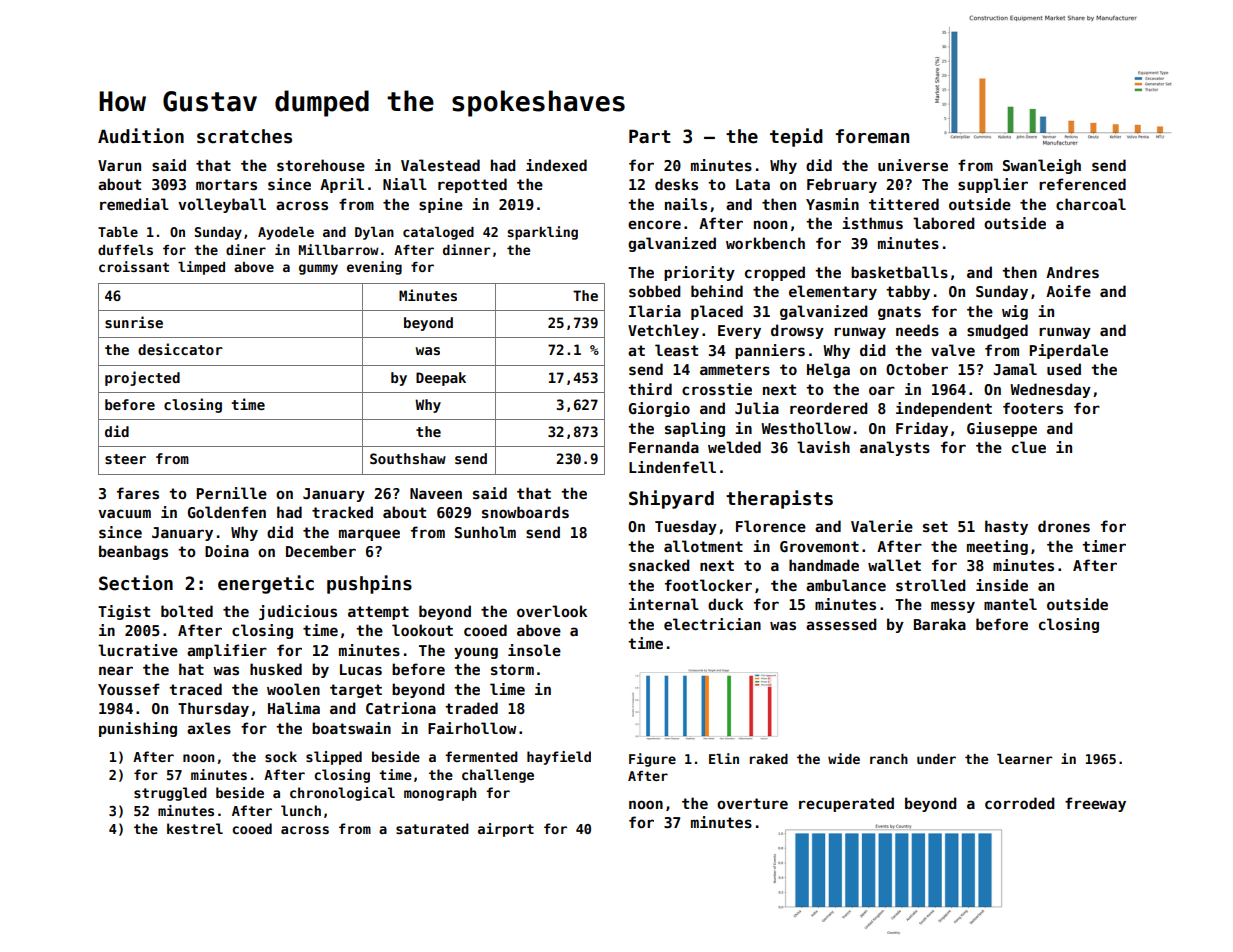 The height and width of the screenshot is (952, 1233). Describe the element at coordinates (440, 165) in the screenshot. I see `Valestead` at that location.
